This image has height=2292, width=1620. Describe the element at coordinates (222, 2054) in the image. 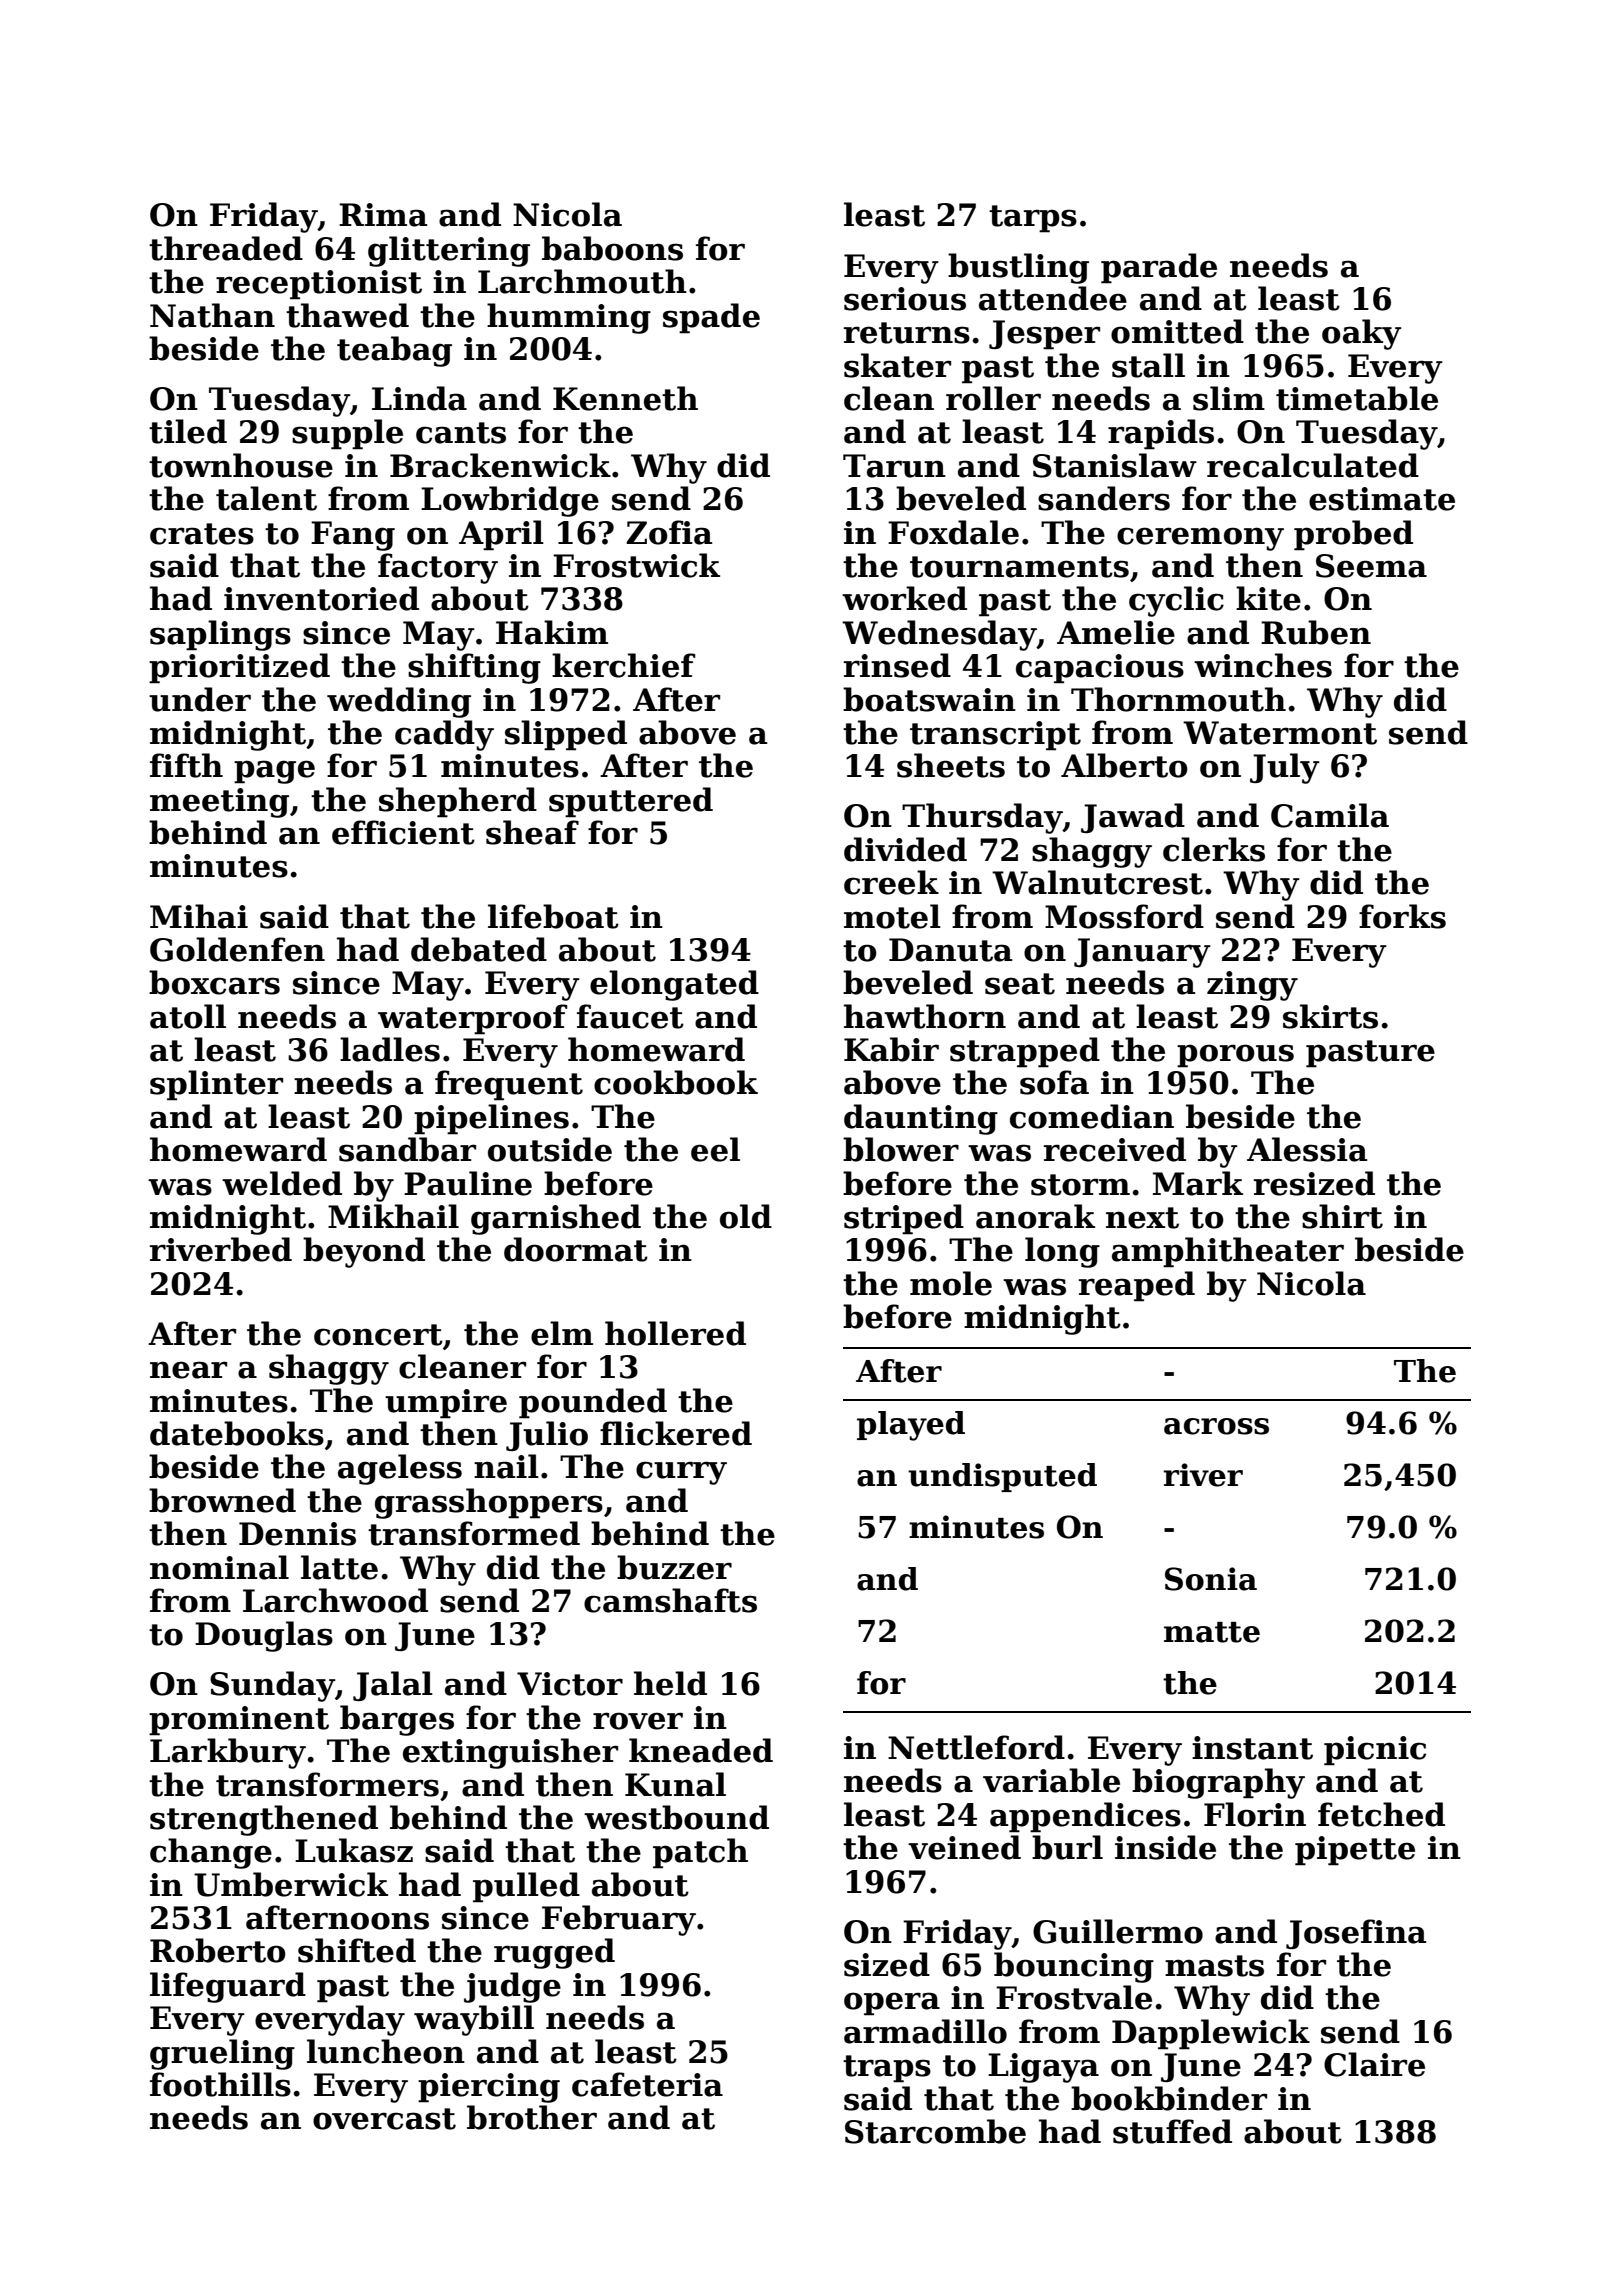

I see `grueling` at that location.
